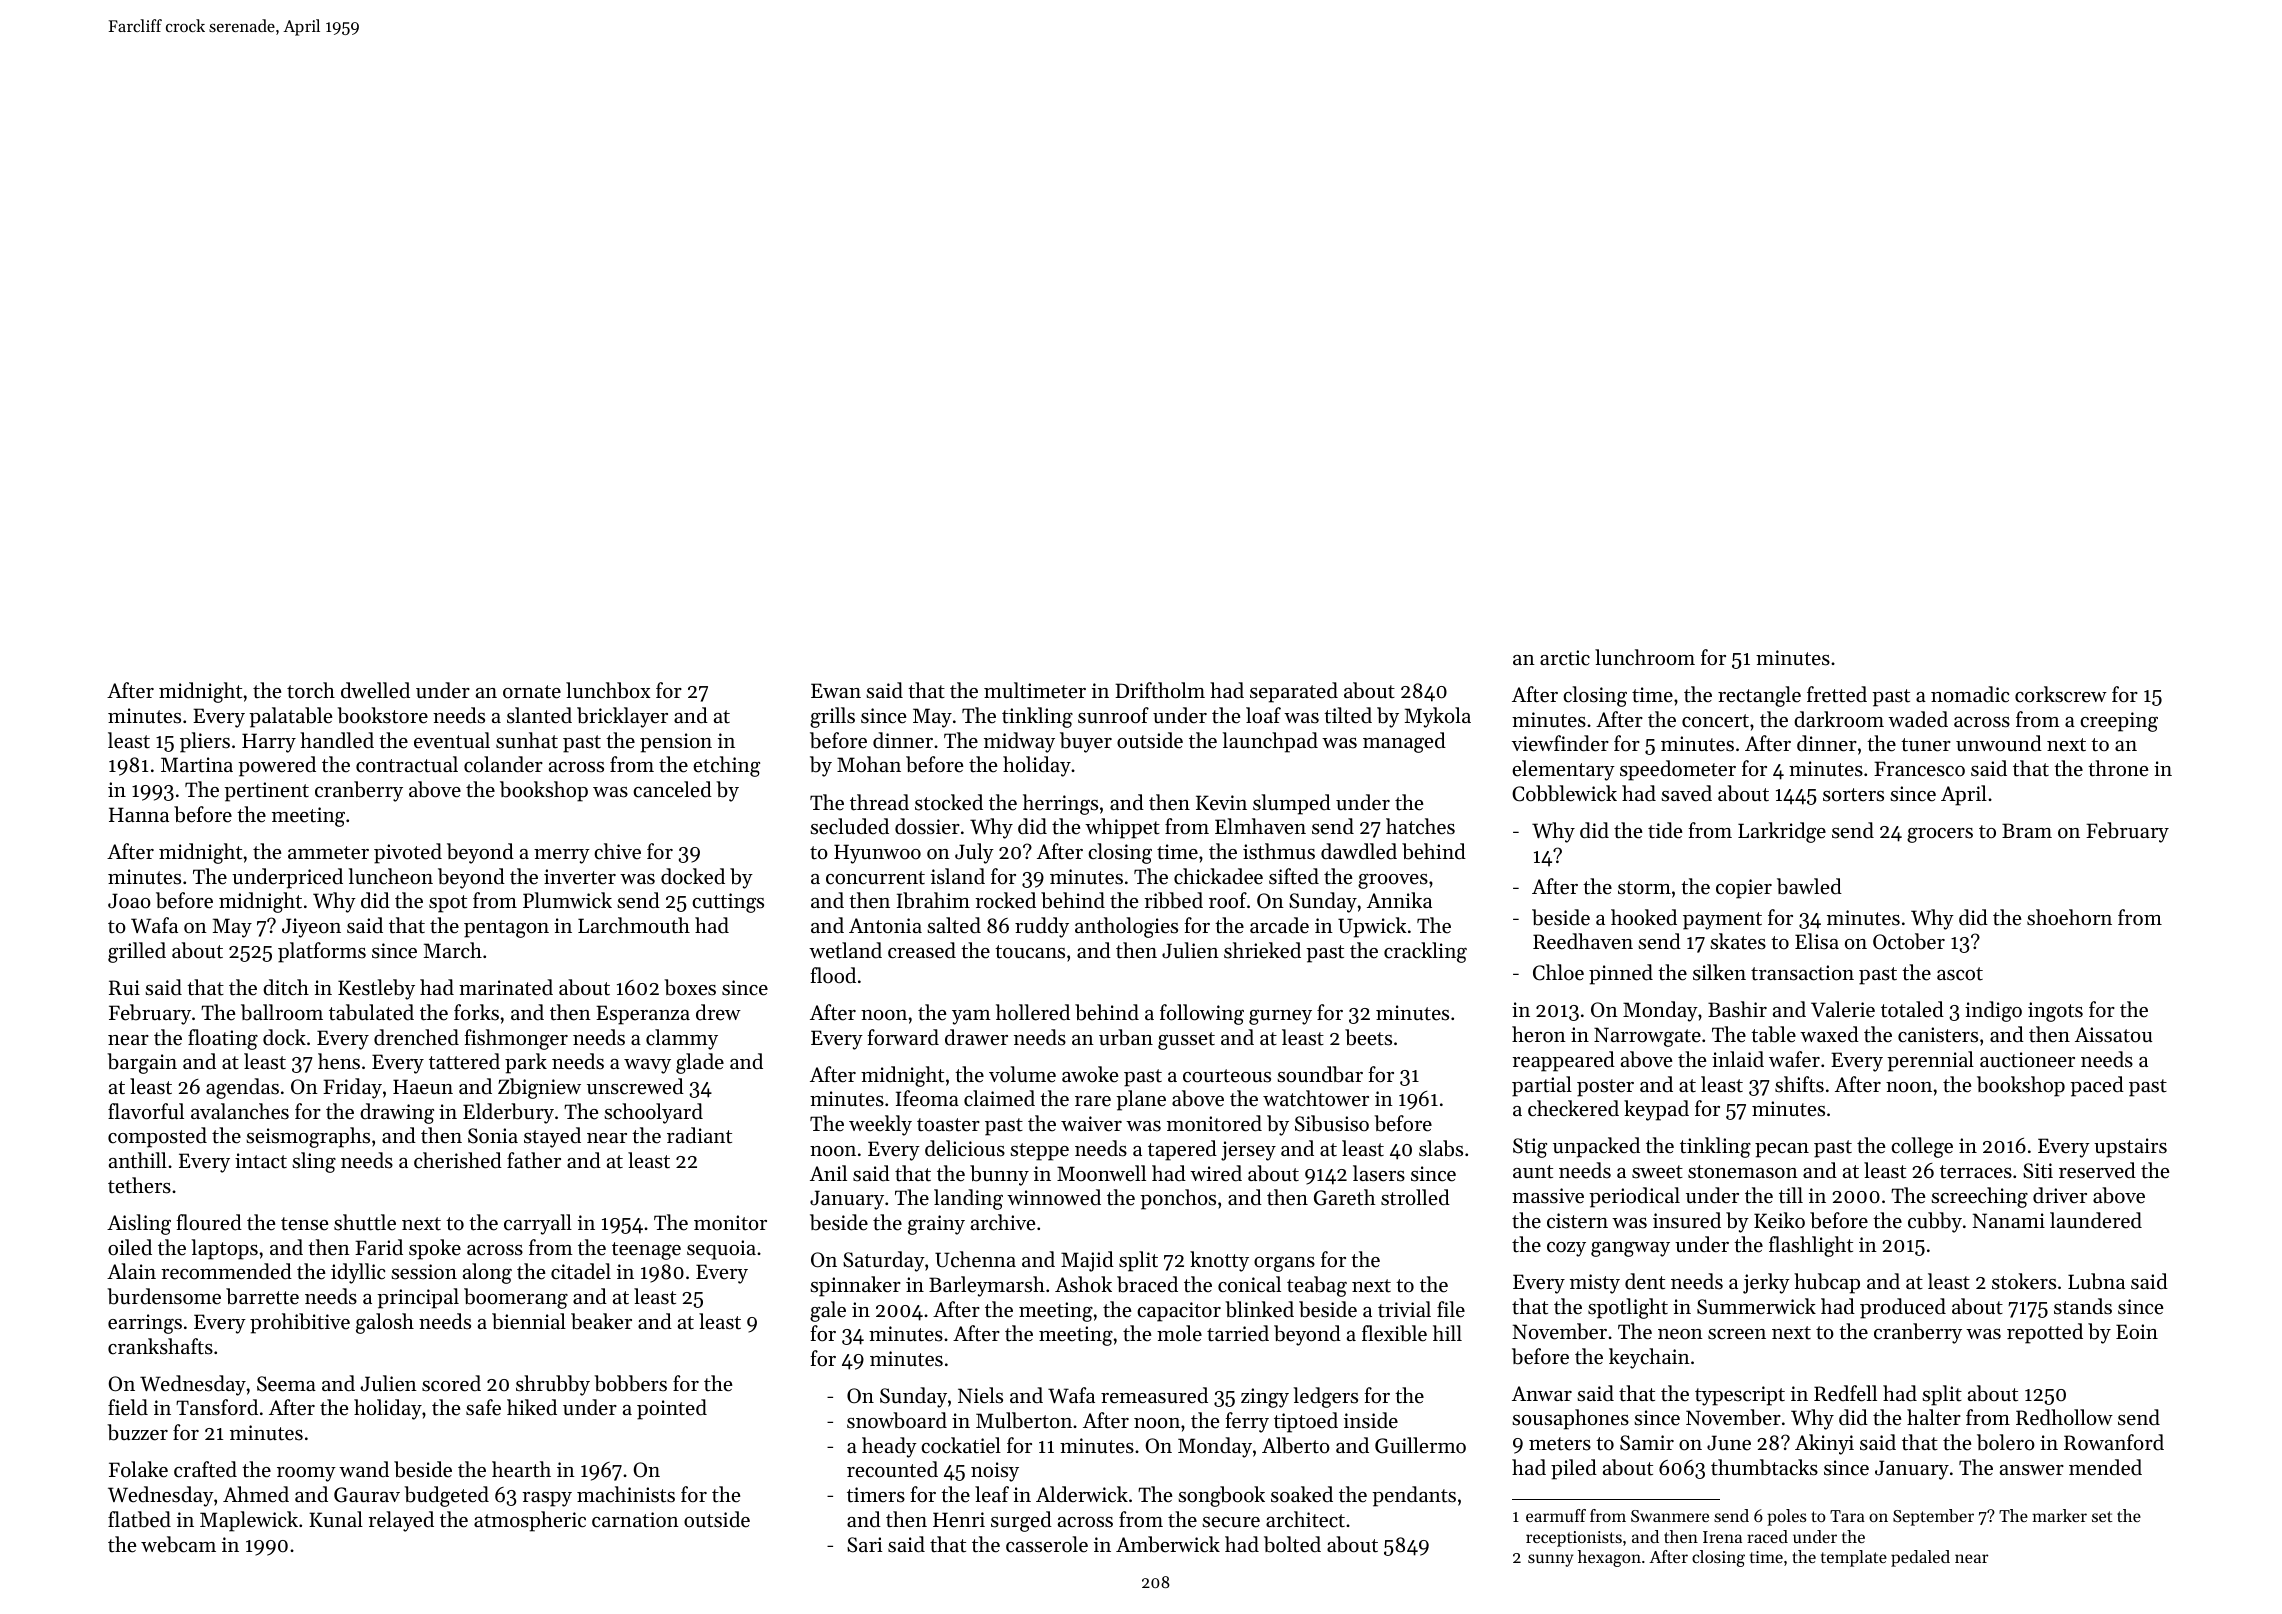 The image size is (2282, 1614). What do you see at coordinates (1802, 973) in the screenshot?
I see `transaction` at bounding box center [1802, 973].
